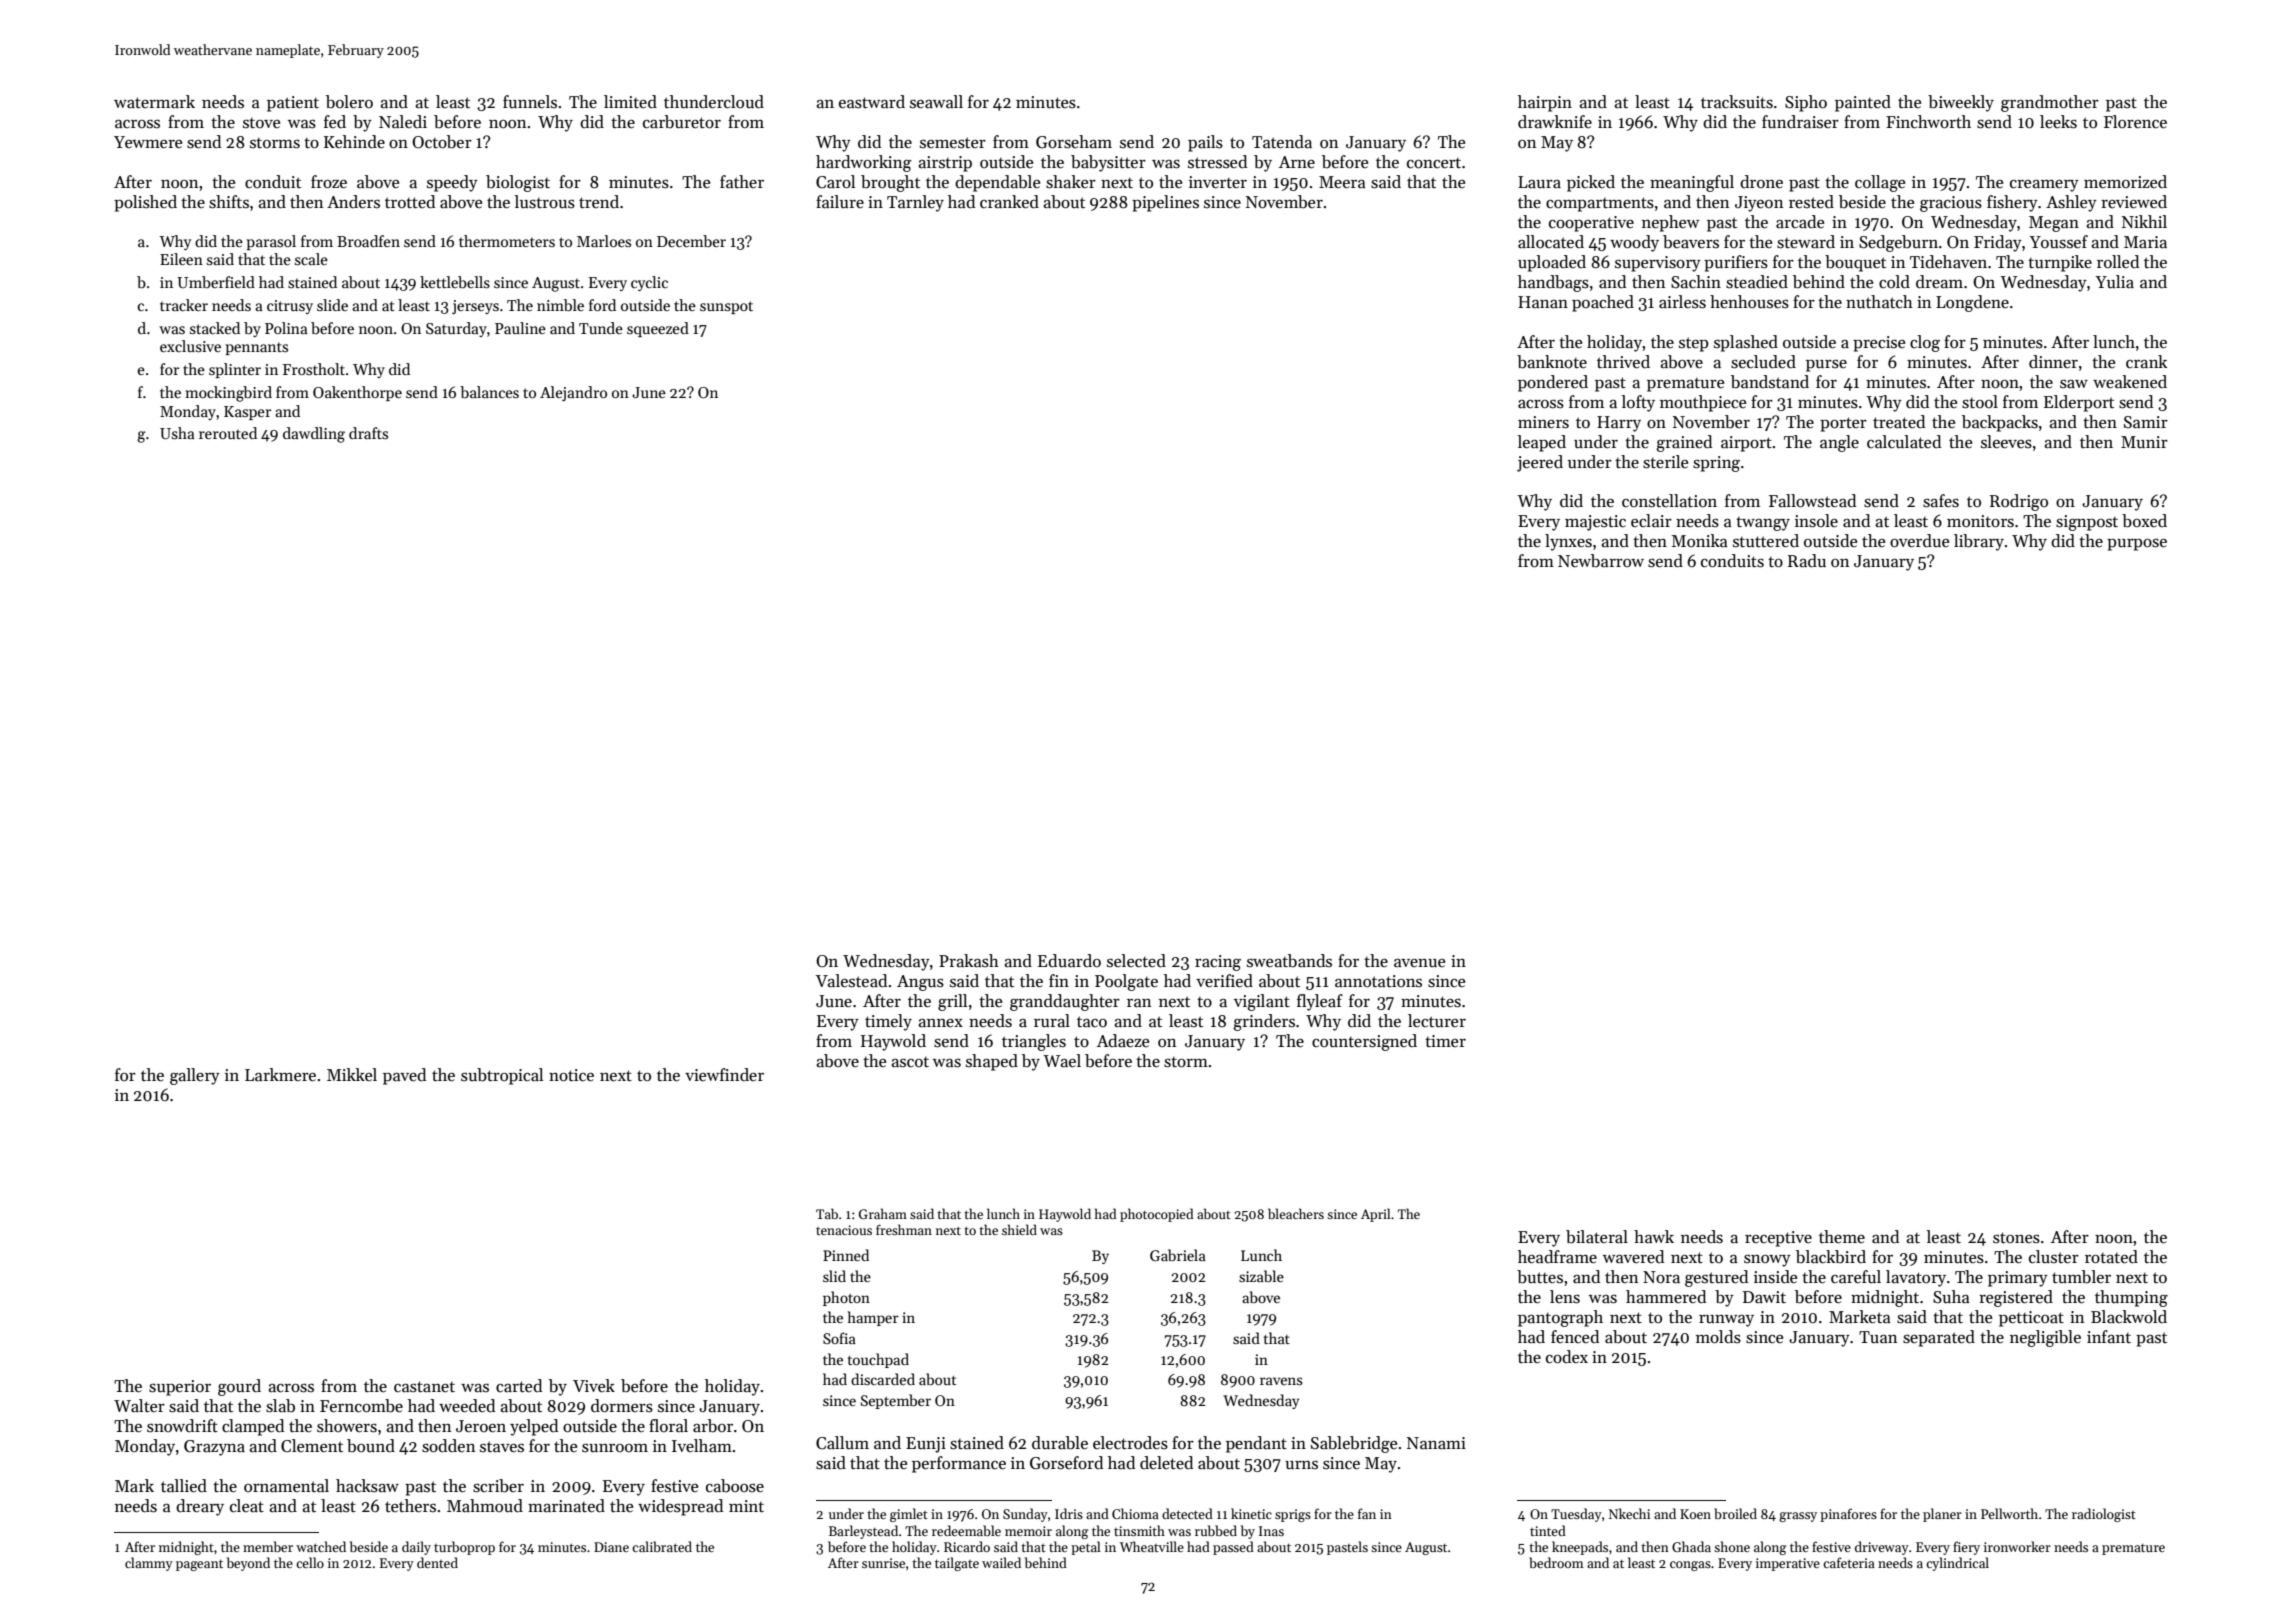  I want to click on grained, so click(1684, 443).
